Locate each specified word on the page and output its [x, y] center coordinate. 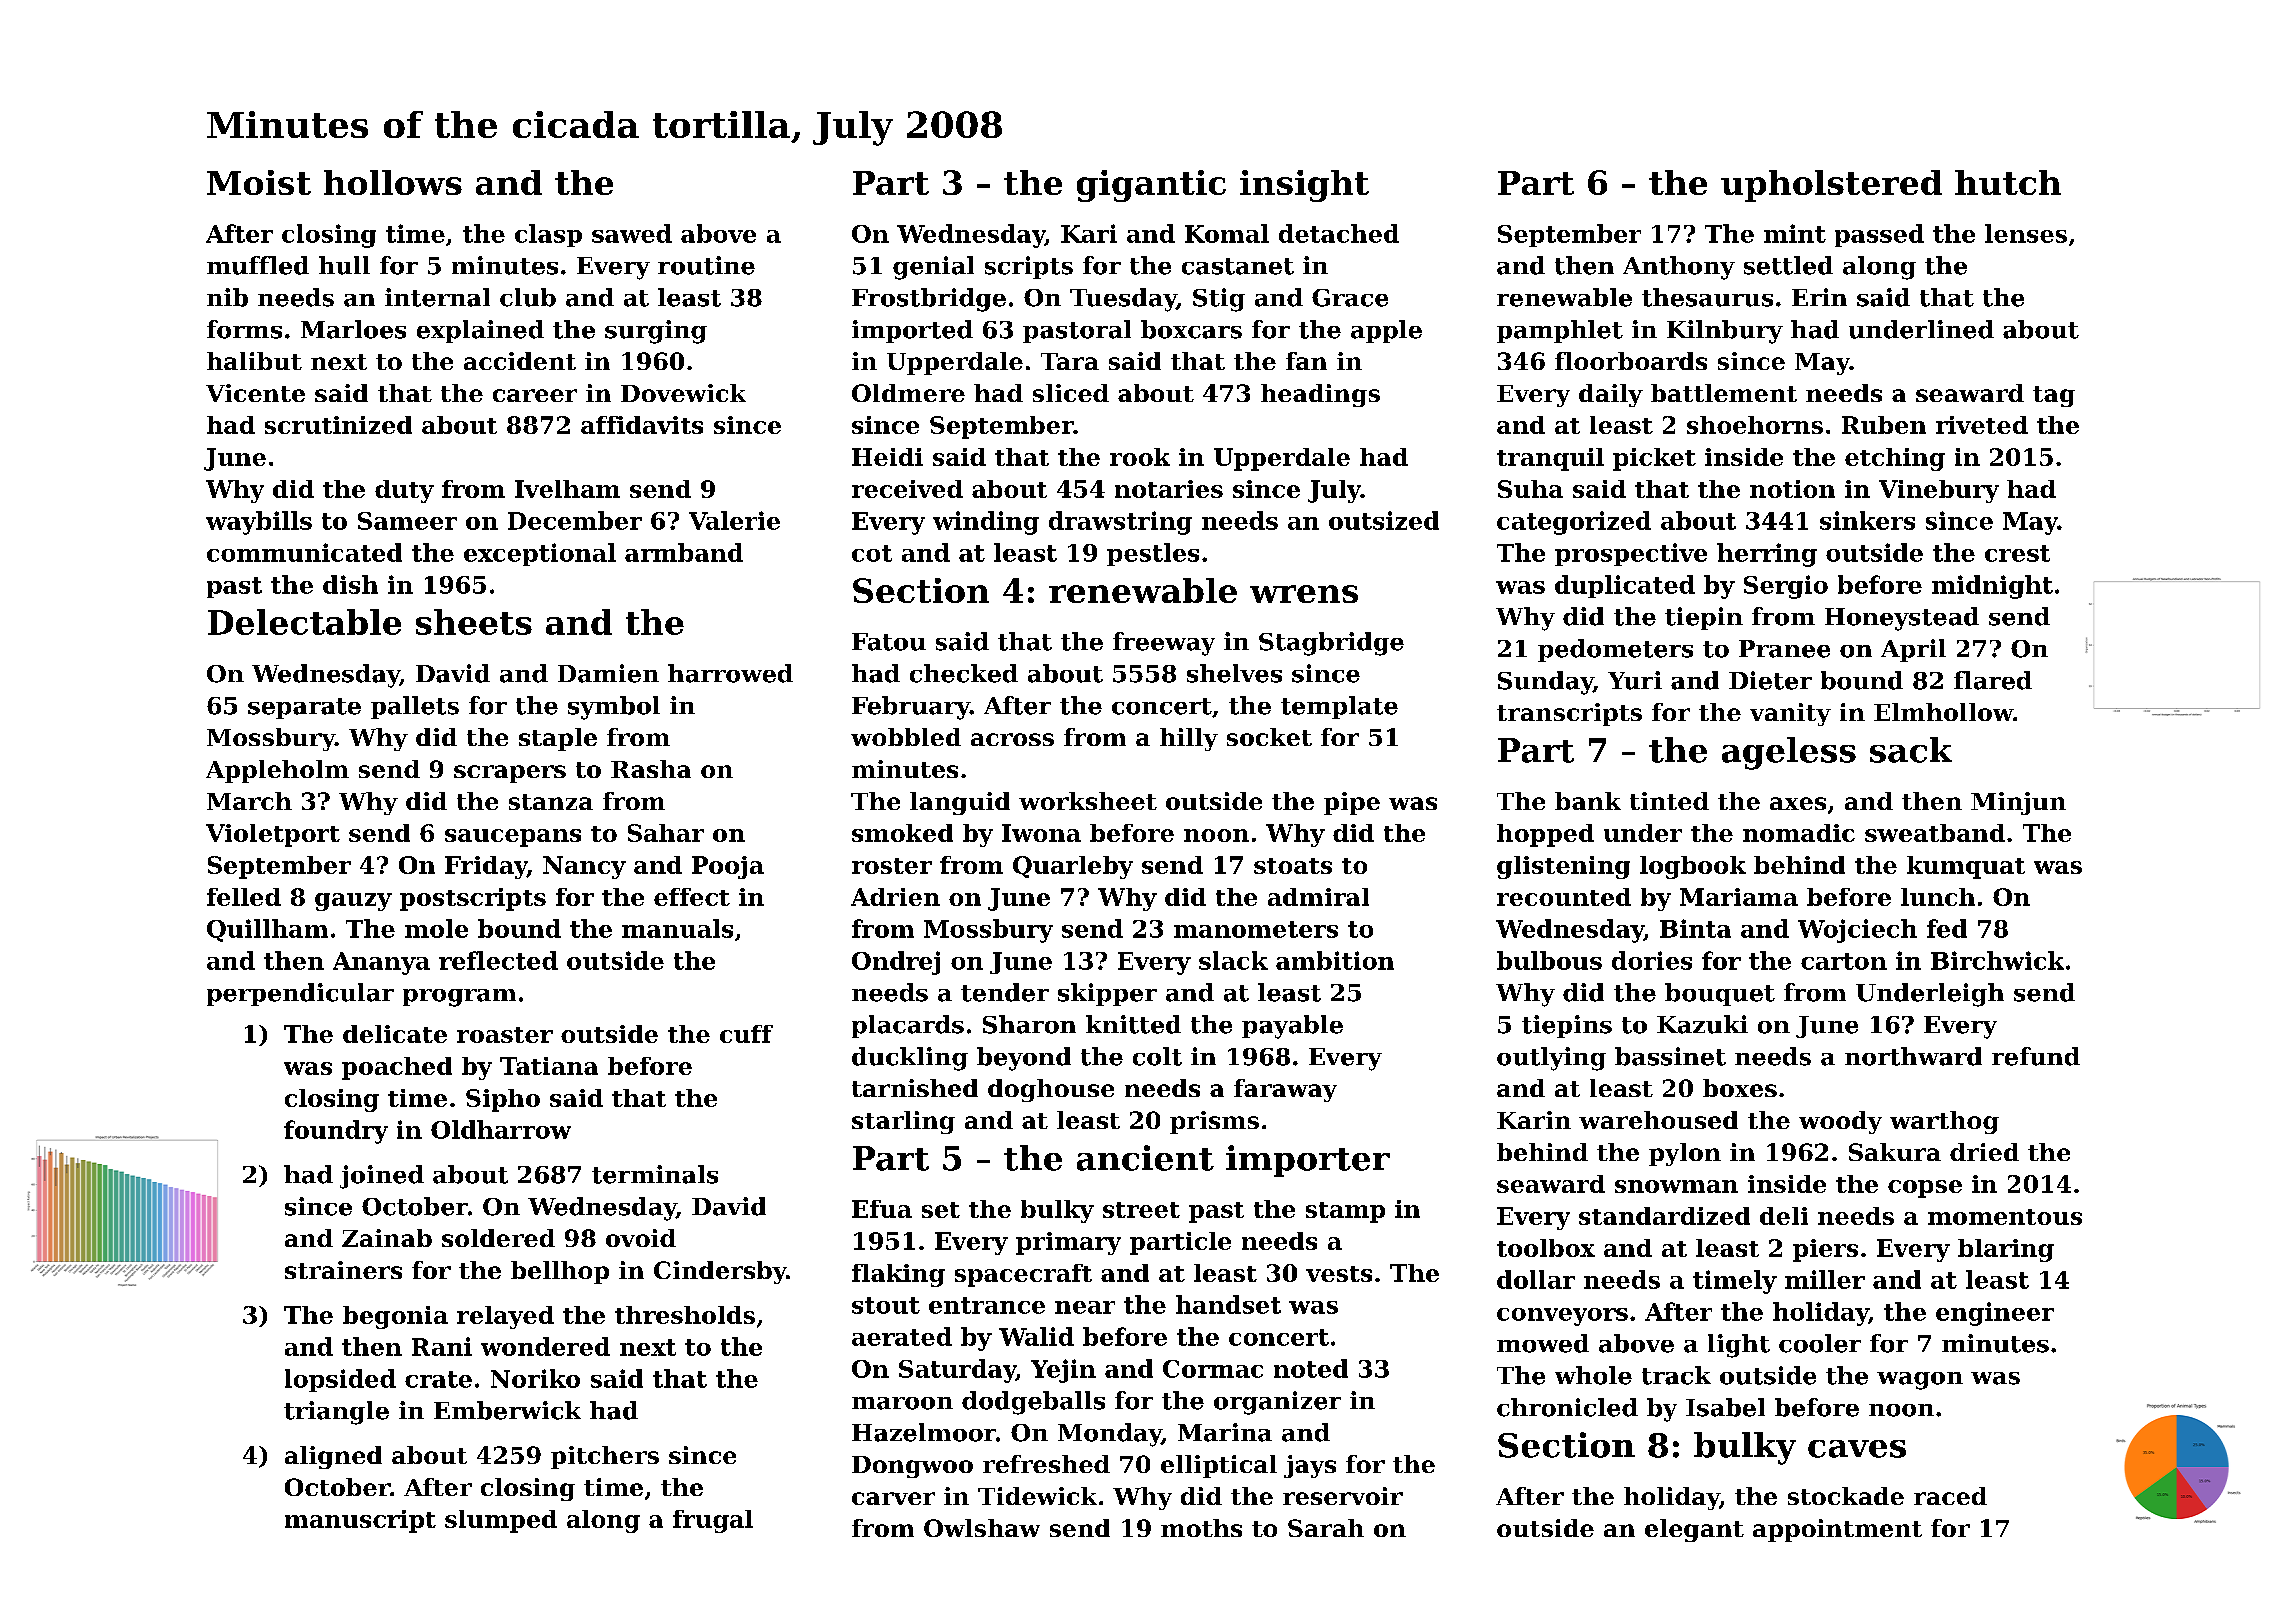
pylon [1685, 1154]
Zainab [387, 1238]
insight [1304, 186]
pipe [1352, 803]
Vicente [255, 393]
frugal [713, 1521]
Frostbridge [929, 300]
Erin [1819, 297]
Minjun [2018, 803]
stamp [1345, 1212]
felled [244, 897]
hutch [2008, 182]
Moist [259, 182]
